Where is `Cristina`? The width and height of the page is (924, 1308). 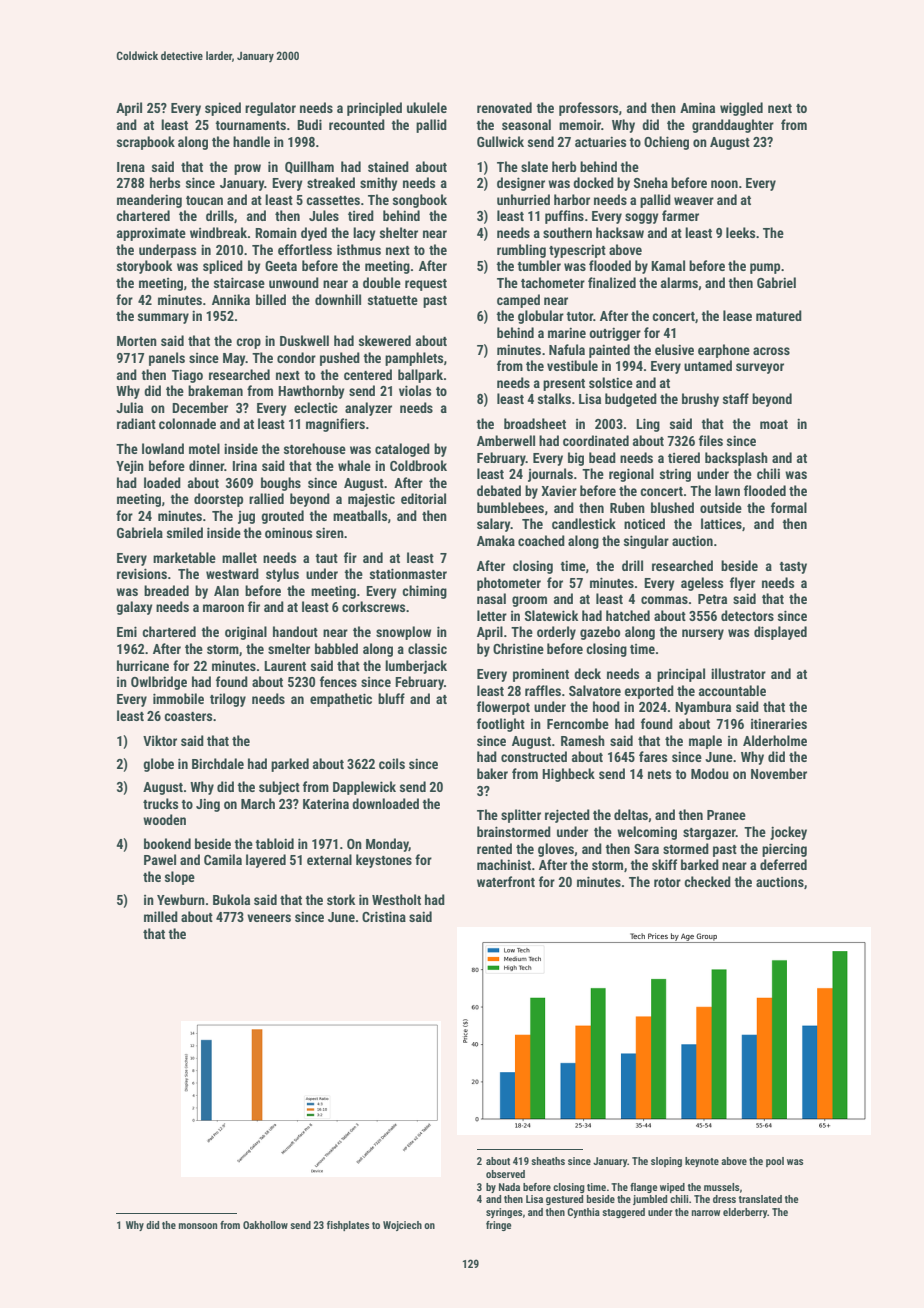 Cristina is located at coordinates (384, 916).
